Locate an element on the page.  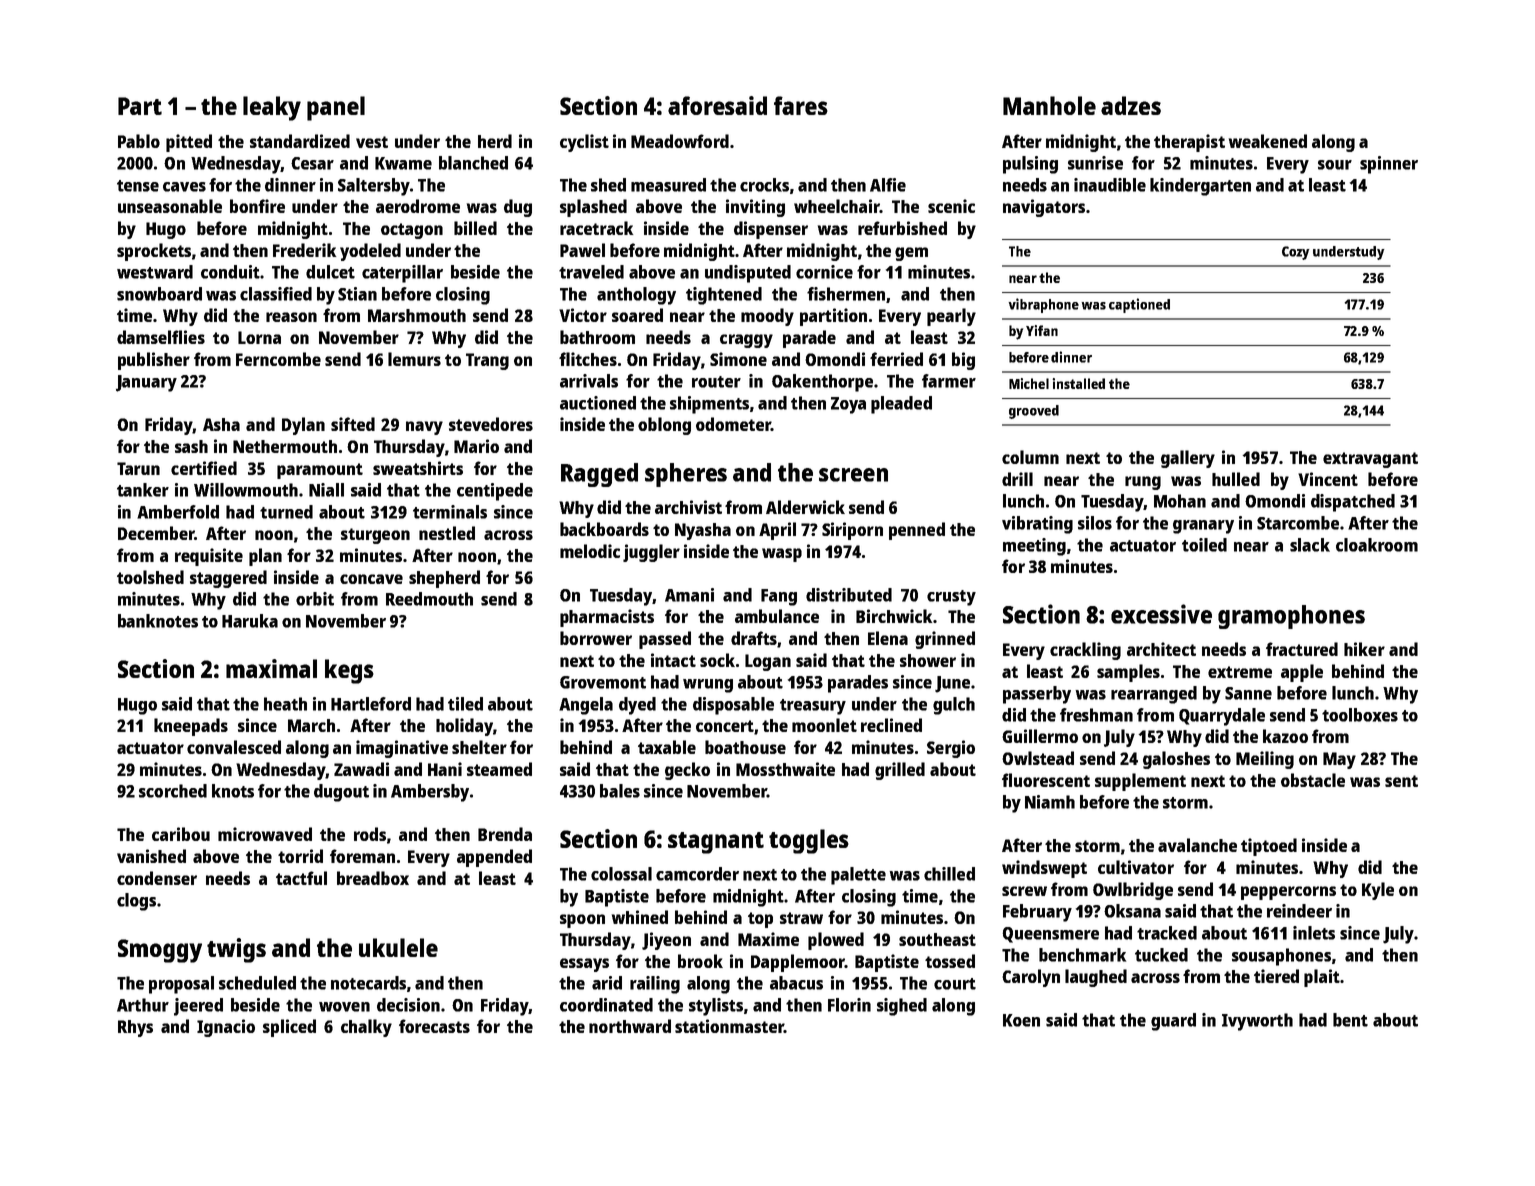
Logan is located at coordinates (768, 662).
